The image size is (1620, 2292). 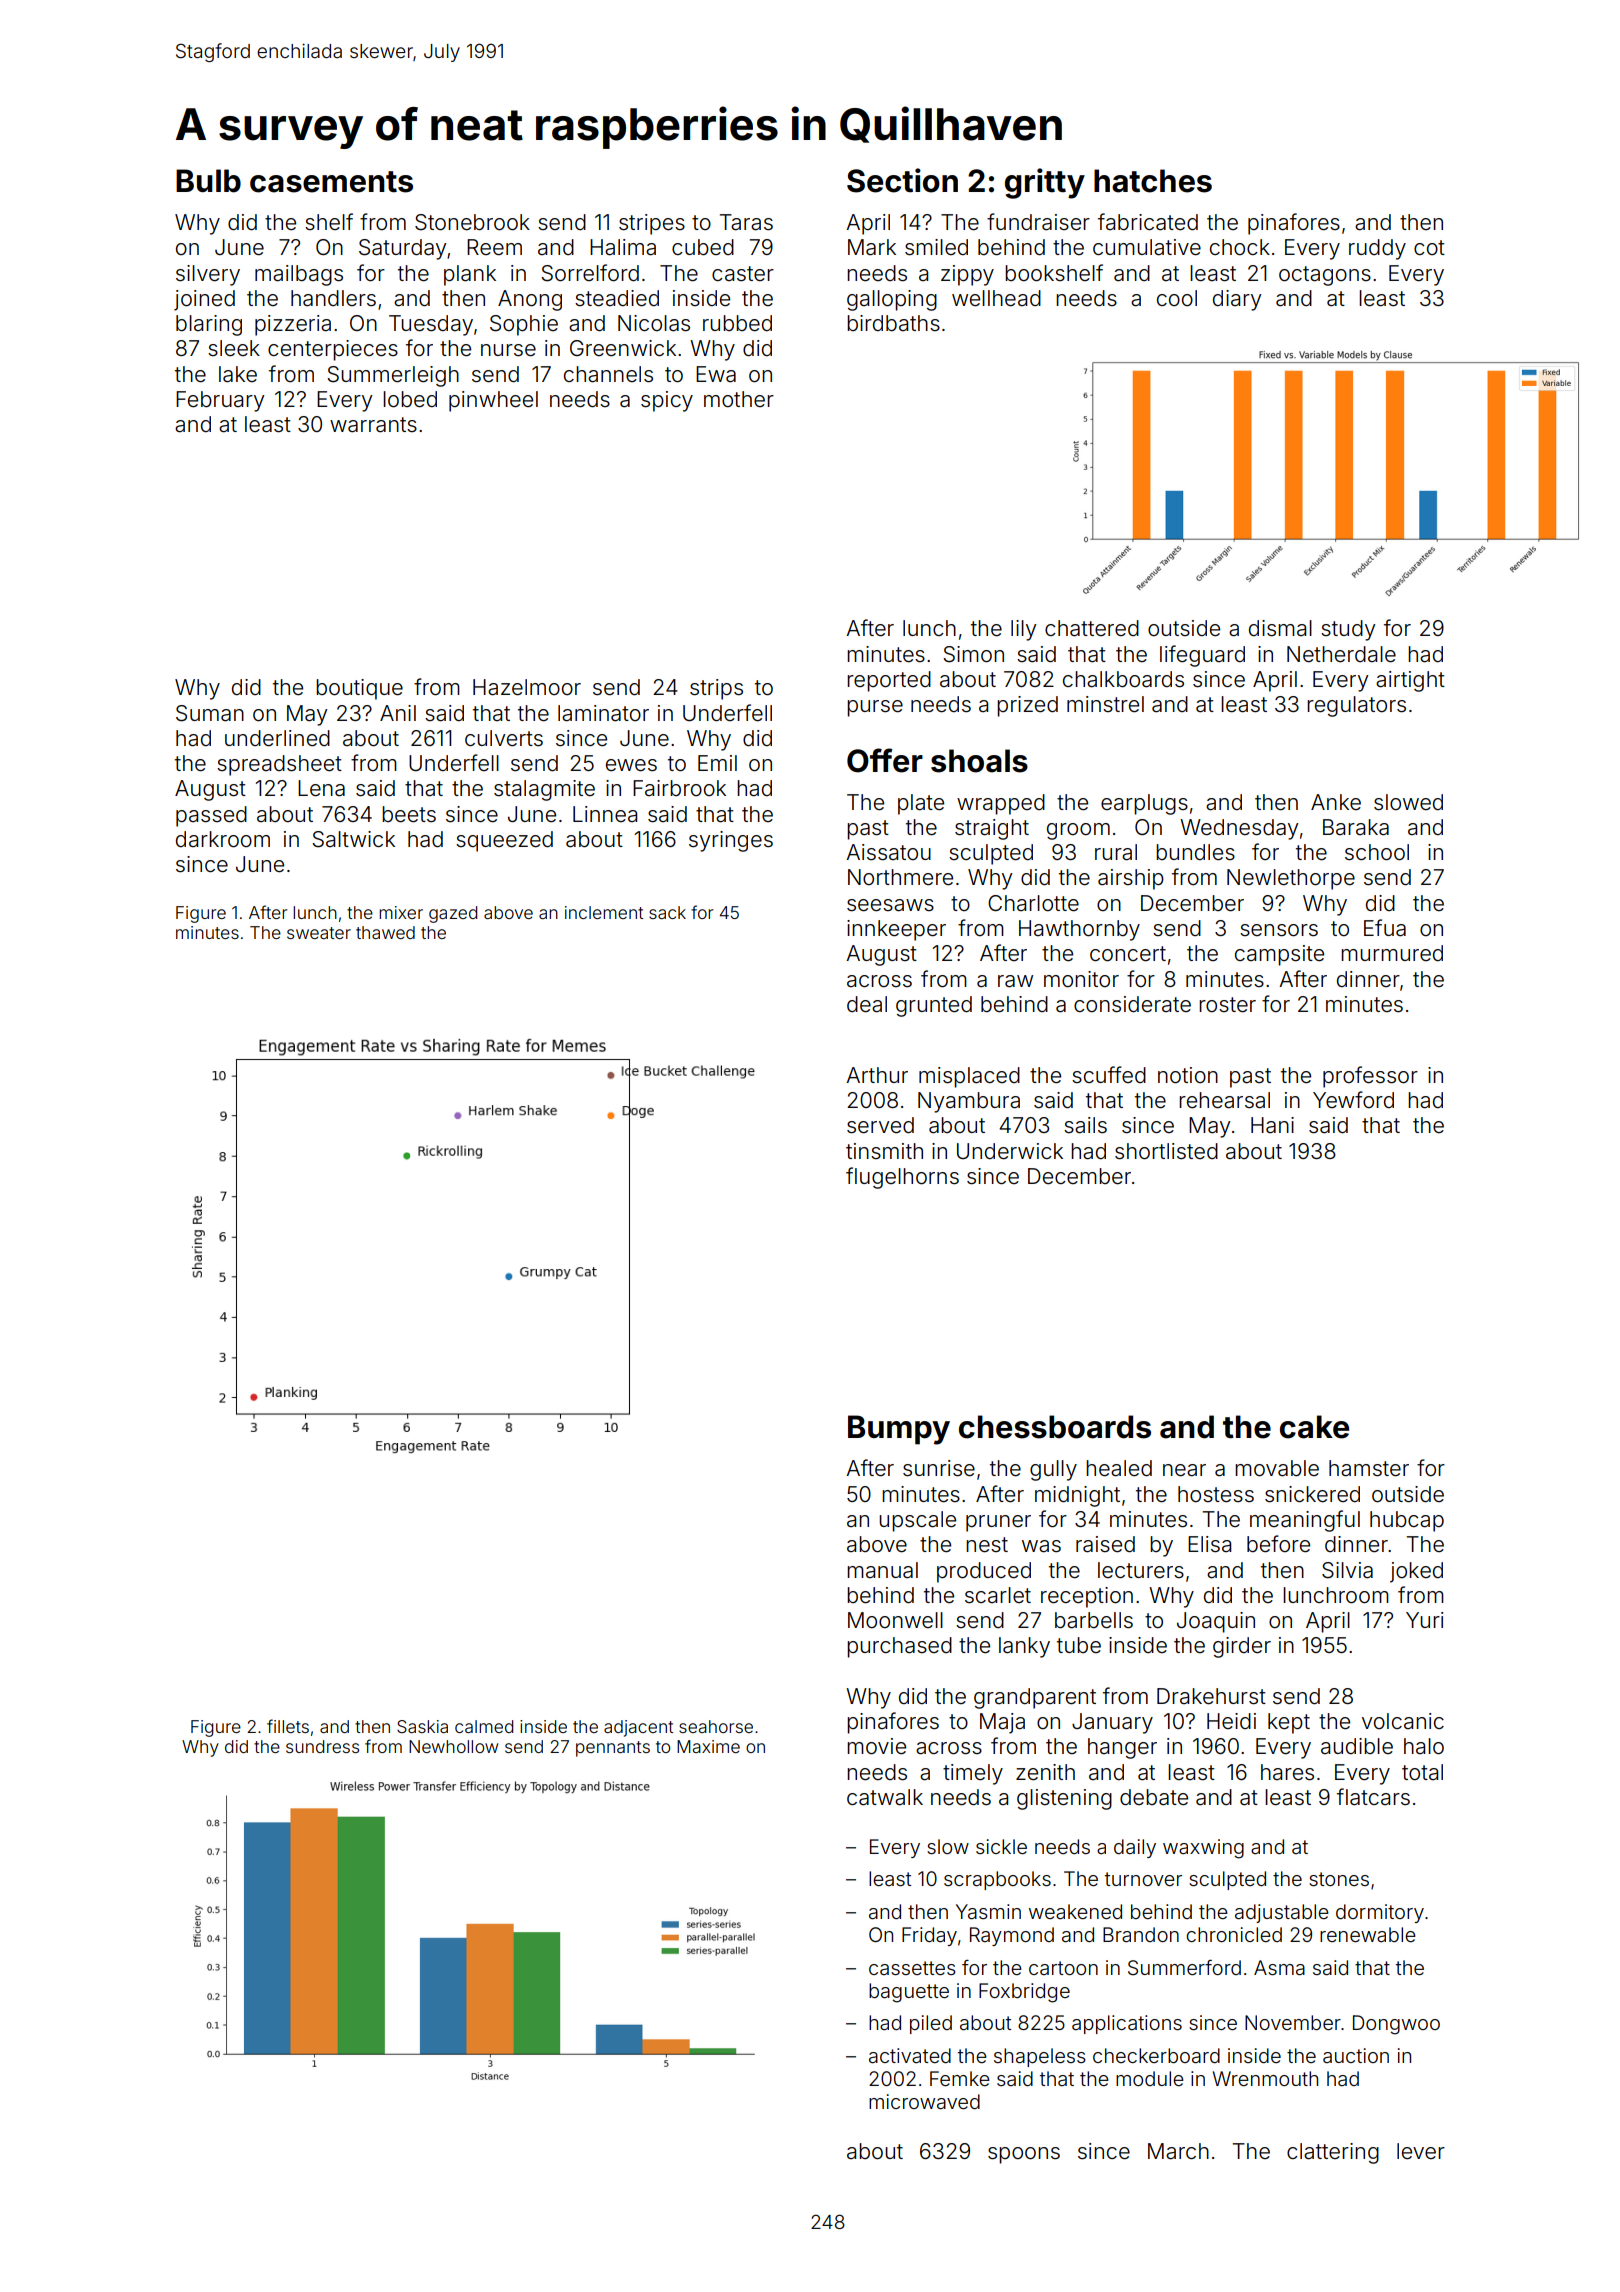 What do you see at coordinates (238, 374) in the screenshot?
I see `lake` at bounding box center [238, 374].
